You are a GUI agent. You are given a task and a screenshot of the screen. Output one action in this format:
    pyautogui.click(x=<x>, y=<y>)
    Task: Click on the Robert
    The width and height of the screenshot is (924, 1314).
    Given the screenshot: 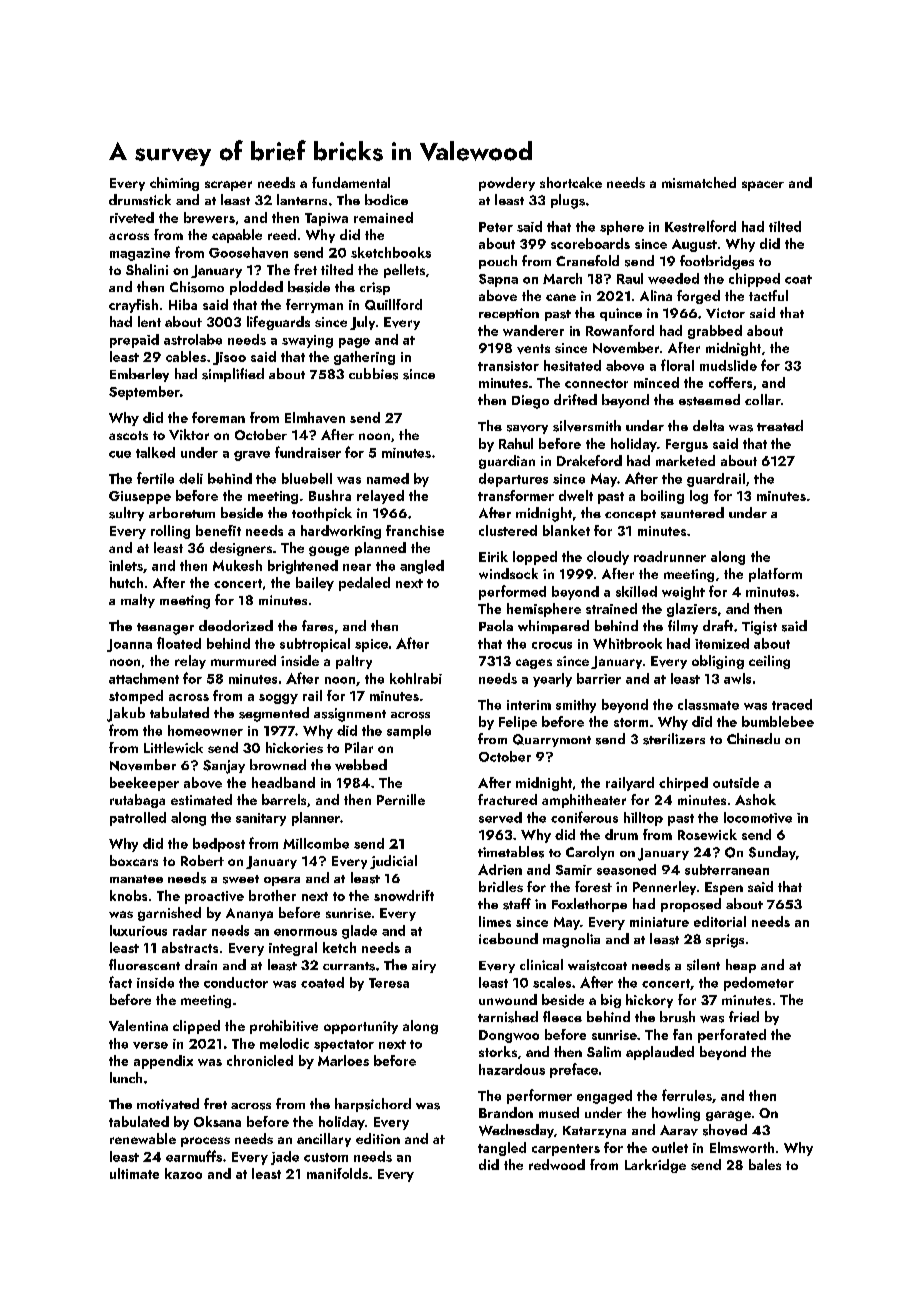 What is the action you would take?
    pyautogui.click(x=202, y=860)
